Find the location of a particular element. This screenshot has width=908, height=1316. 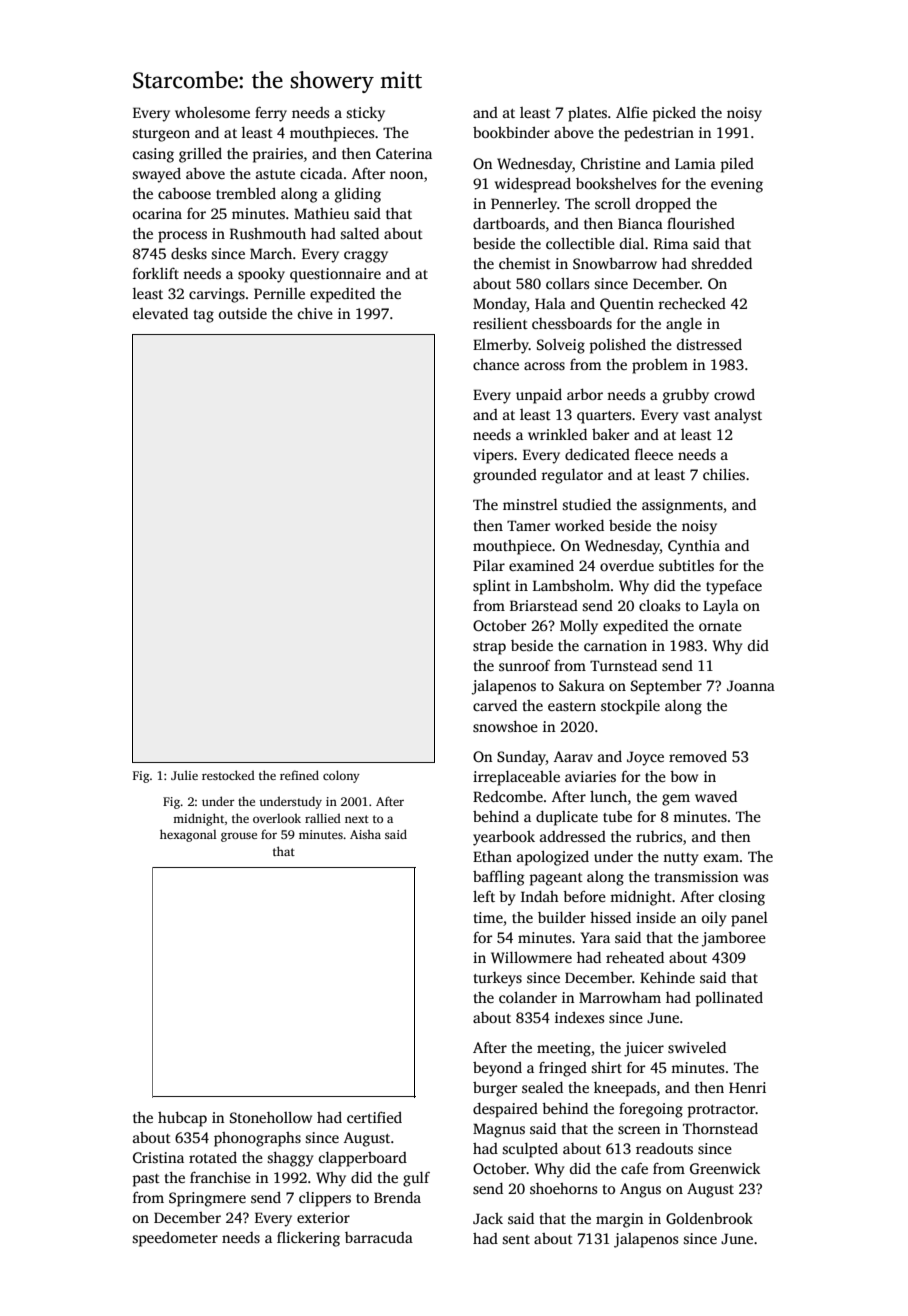

restocked is located at coordinates (228, 775).
